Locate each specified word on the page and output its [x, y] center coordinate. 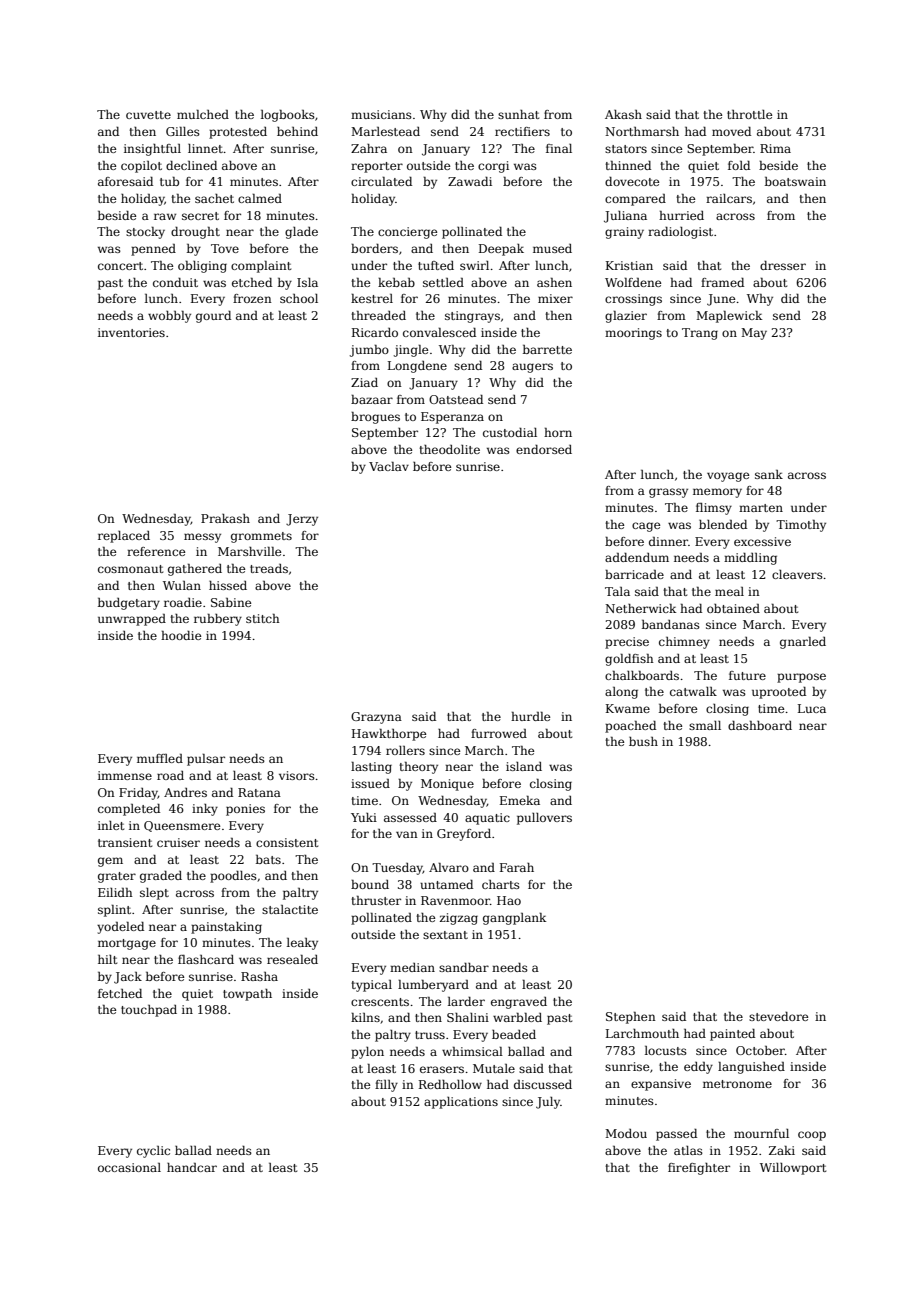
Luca [812, 708]
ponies [245, 810]
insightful [152, 150]
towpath [247, 995]
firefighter [699, 1169]
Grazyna [376, 718]
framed [722, 282]
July [548, 1103]
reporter [377, 167]
